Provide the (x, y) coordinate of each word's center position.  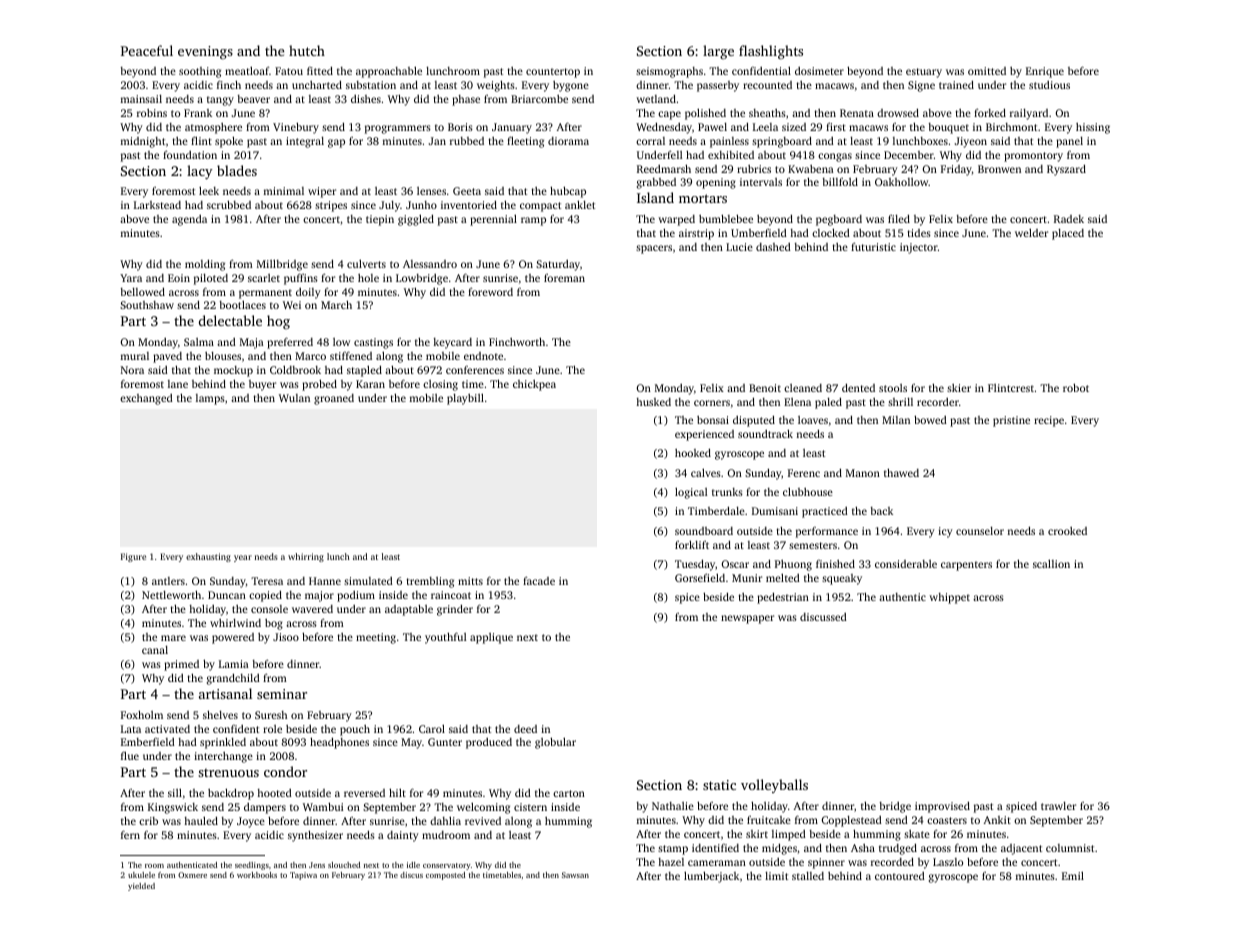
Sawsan (575, 875)
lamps (210, 399)
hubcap (568, 192)
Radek (1069, 219)
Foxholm (142, 714)
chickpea (534, 385)
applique (491, 638)
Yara (131, 278)
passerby (718, 86)
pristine (1011, 421)
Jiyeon (971, 142)
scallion (1051, 563)
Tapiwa (303, 876)
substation (371, 85)
